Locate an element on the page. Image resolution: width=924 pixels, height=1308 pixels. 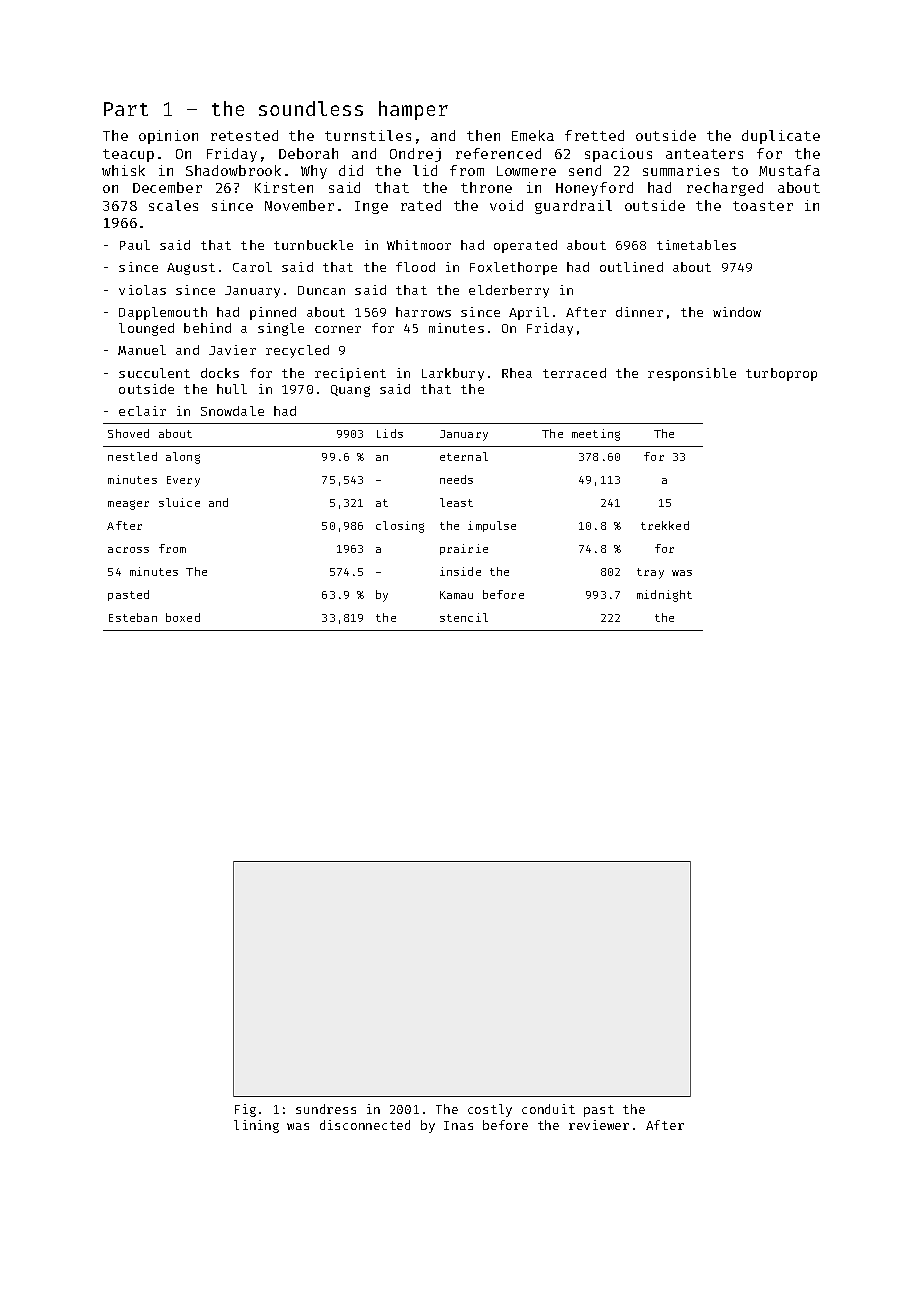
costly is located at coordinates (490, 1110).
